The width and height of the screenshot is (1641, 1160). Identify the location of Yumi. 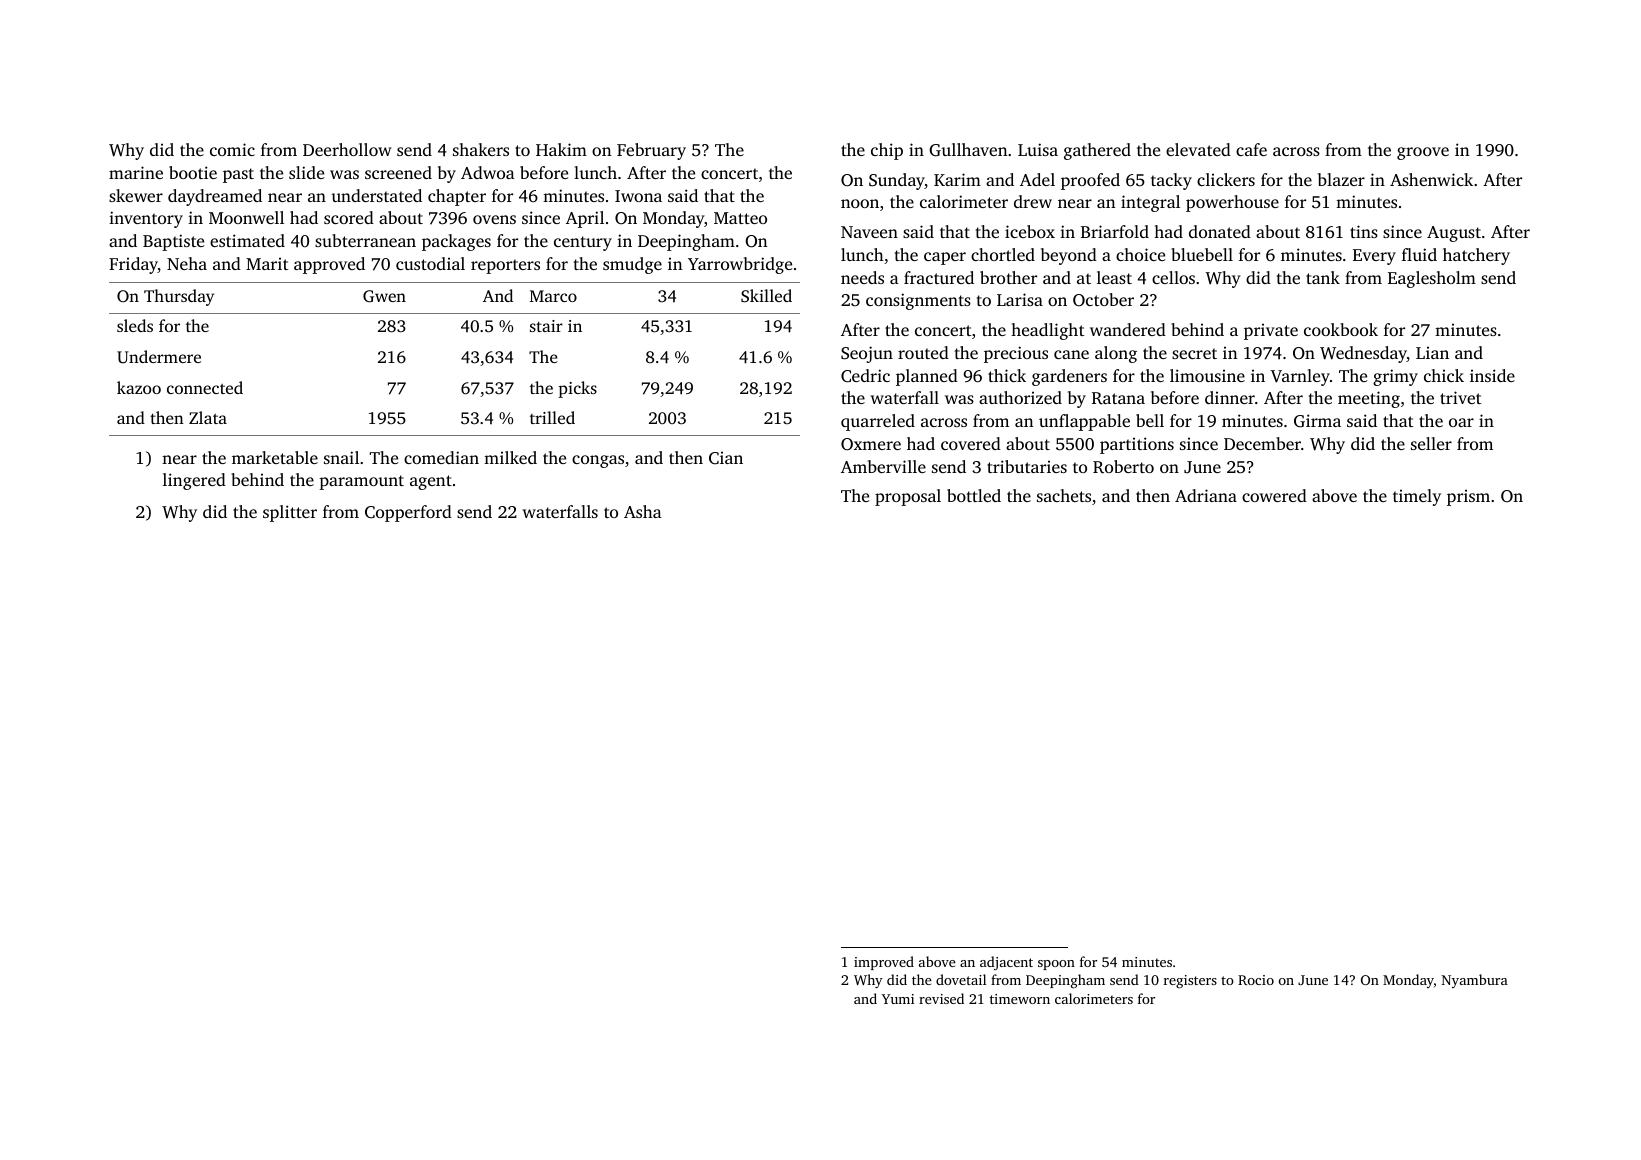
(898, 999).
